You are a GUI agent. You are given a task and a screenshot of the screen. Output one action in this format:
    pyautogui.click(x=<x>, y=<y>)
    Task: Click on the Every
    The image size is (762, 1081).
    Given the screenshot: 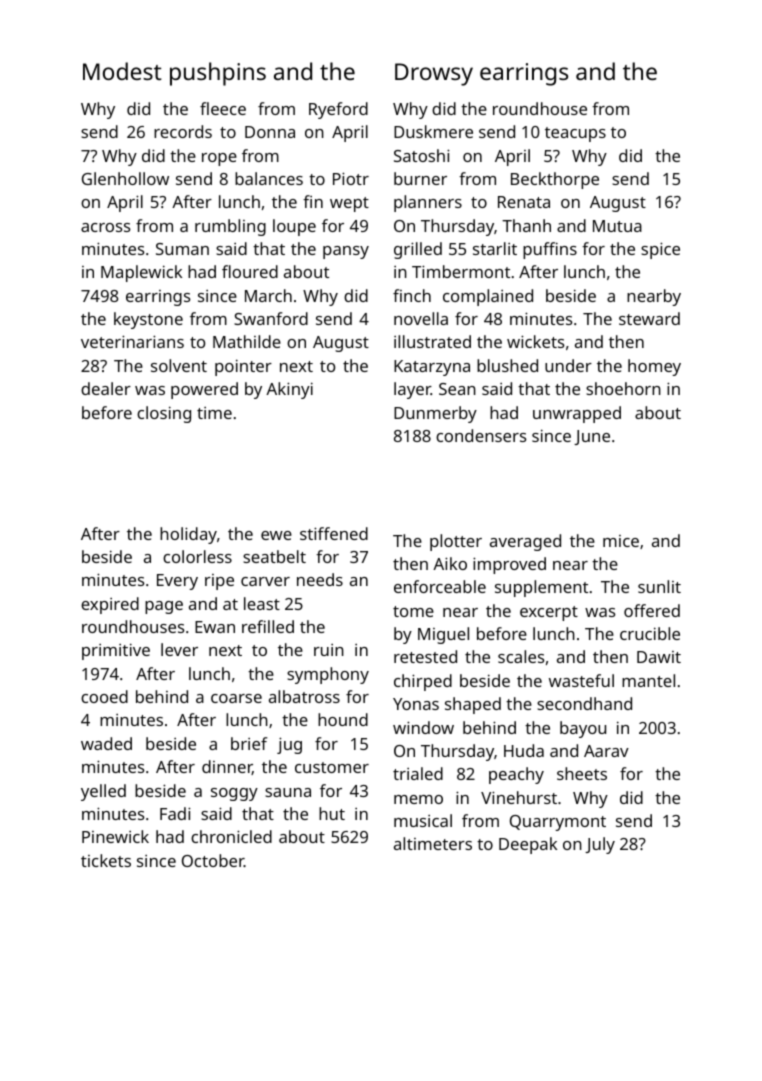 What is the action you would take?
    pyautogui.click(x=177, y=582)
